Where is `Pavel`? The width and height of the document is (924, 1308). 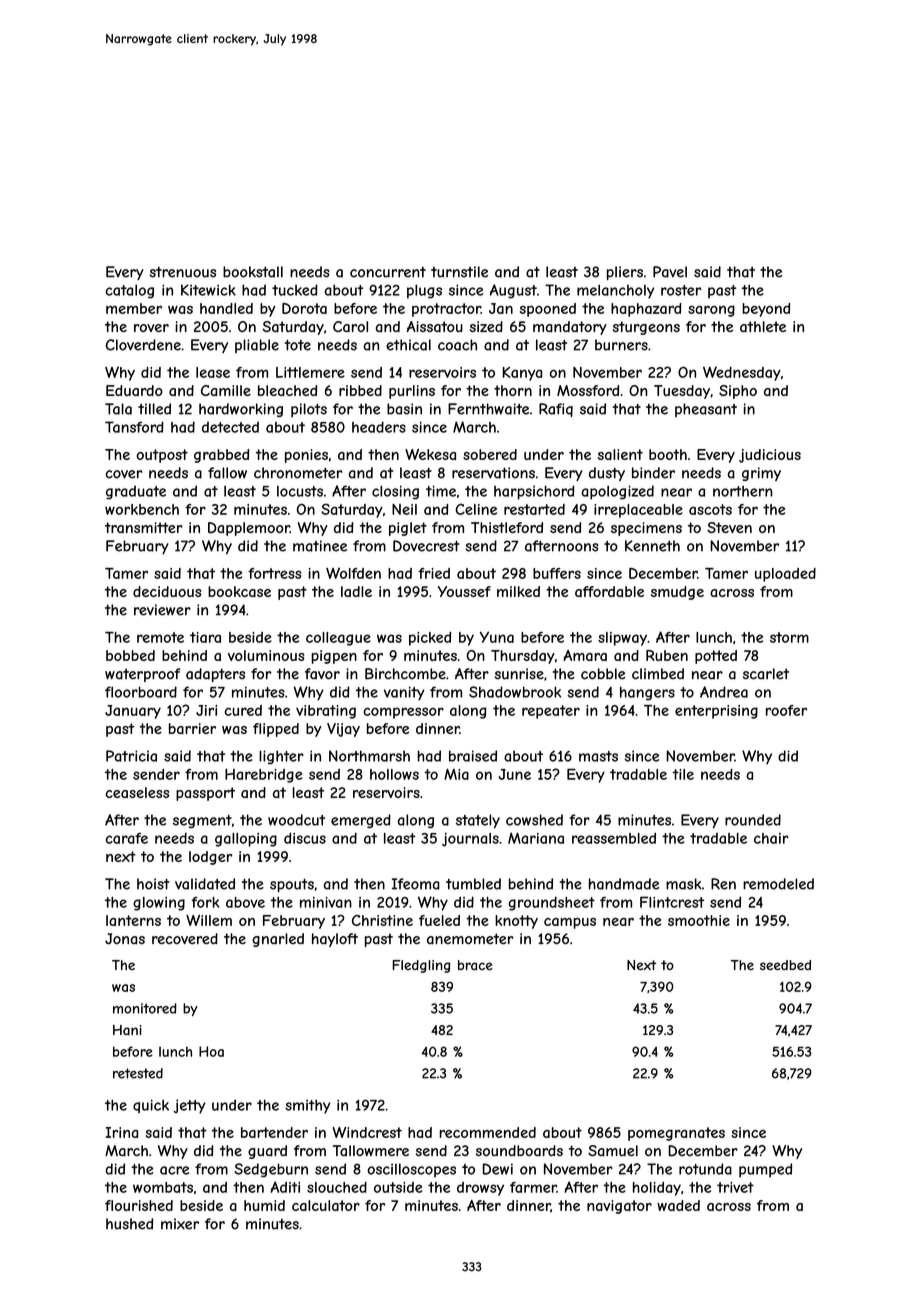 Pavel is located at coordinates (670, 272).
